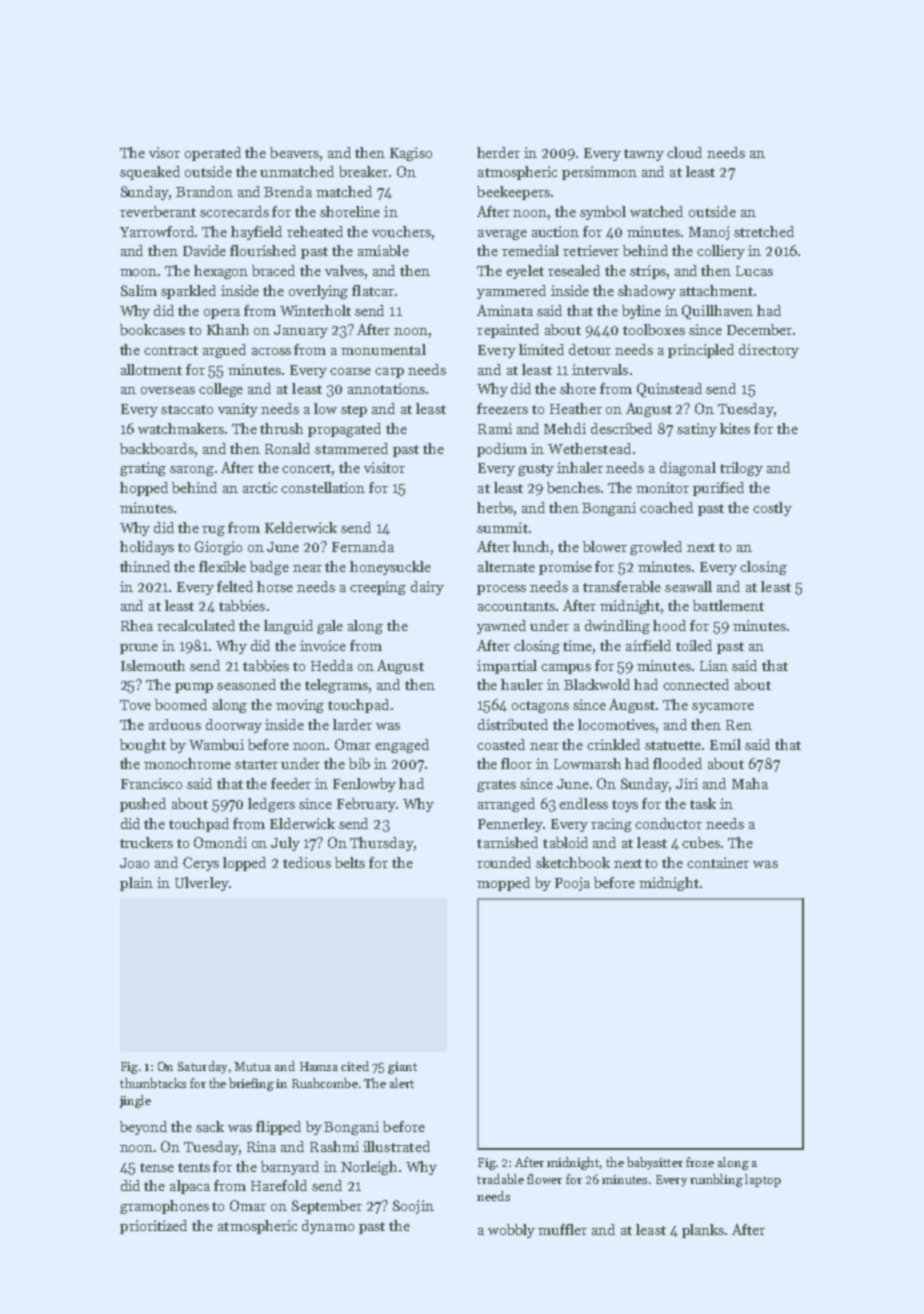 This page has height=1314, width=924. Describe the element at coordinates (718, 862) in the page. I see `container` at that location.
